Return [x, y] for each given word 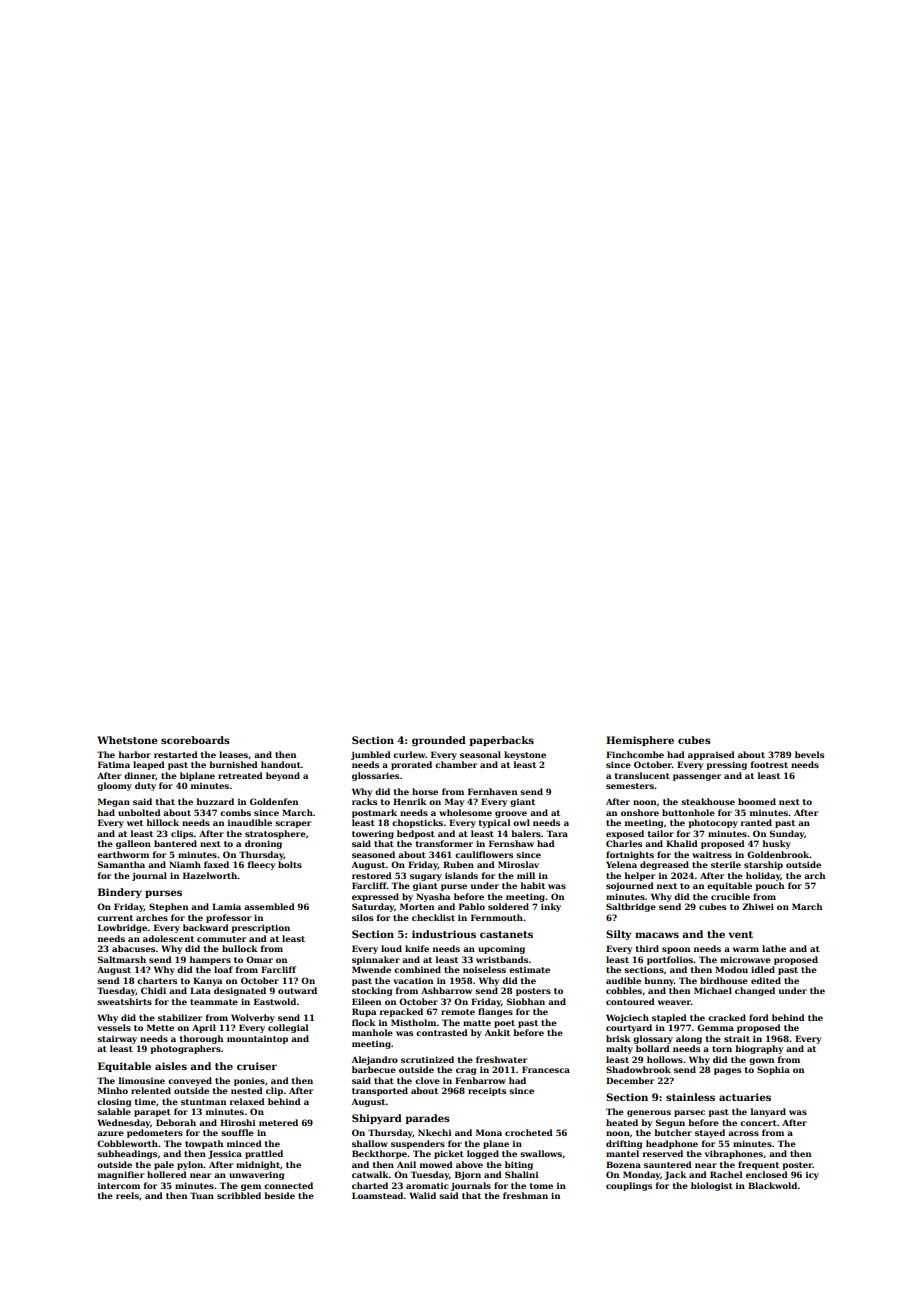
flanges [495, 1012]
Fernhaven [492, 791]
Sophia [773, 1070]
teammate [214, 1002]
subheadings [127, 1154]
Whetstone [127, 740]
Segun [670, 1123]
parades [427, 1119]
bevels [809, 754]
